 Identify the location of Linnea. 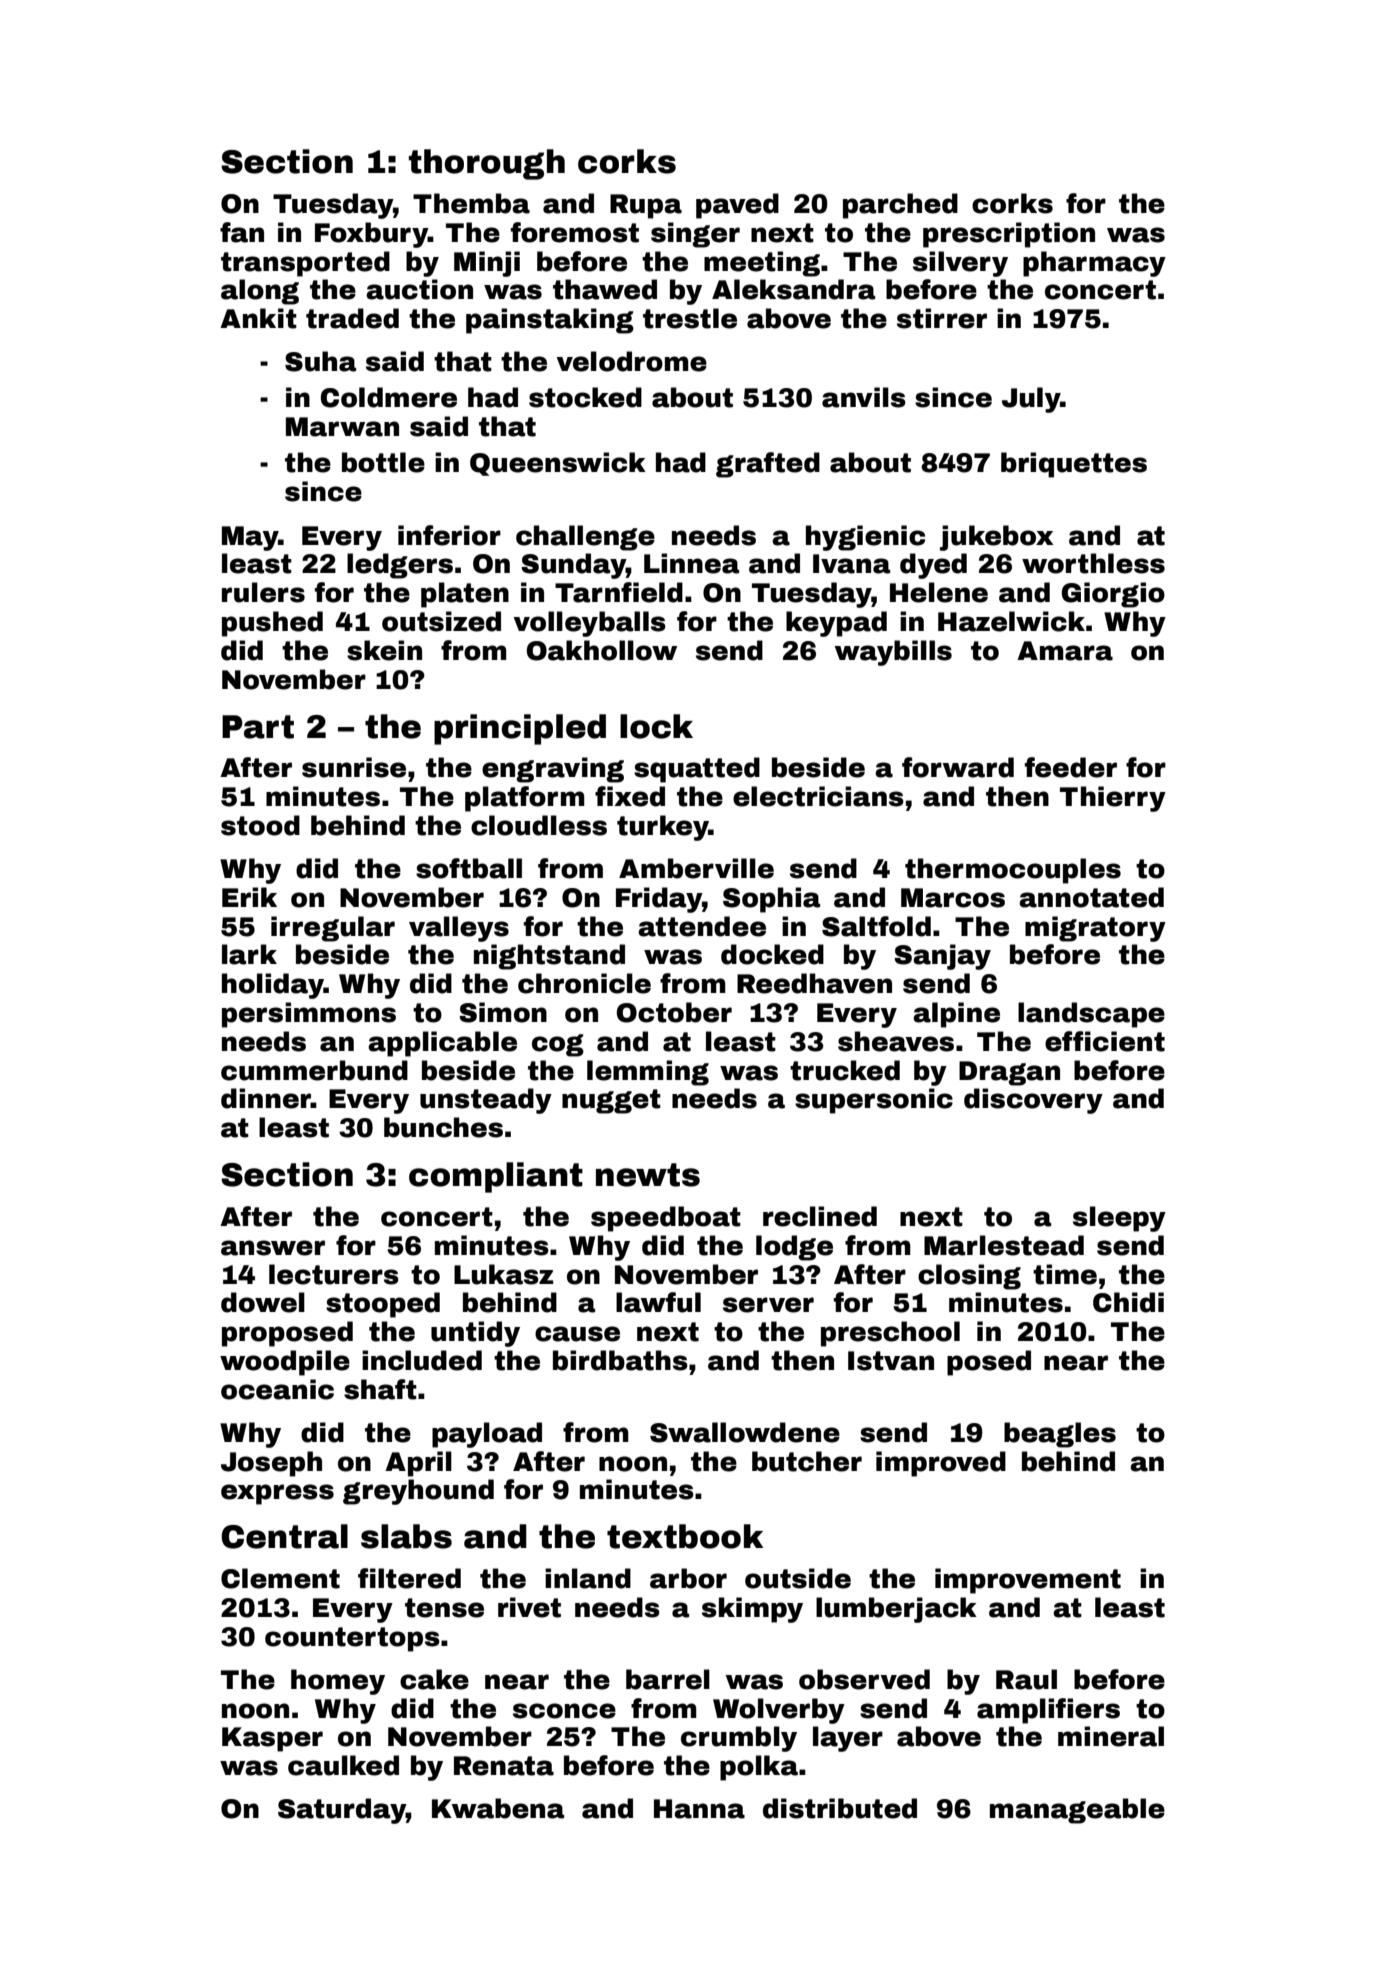
(691, 563).
